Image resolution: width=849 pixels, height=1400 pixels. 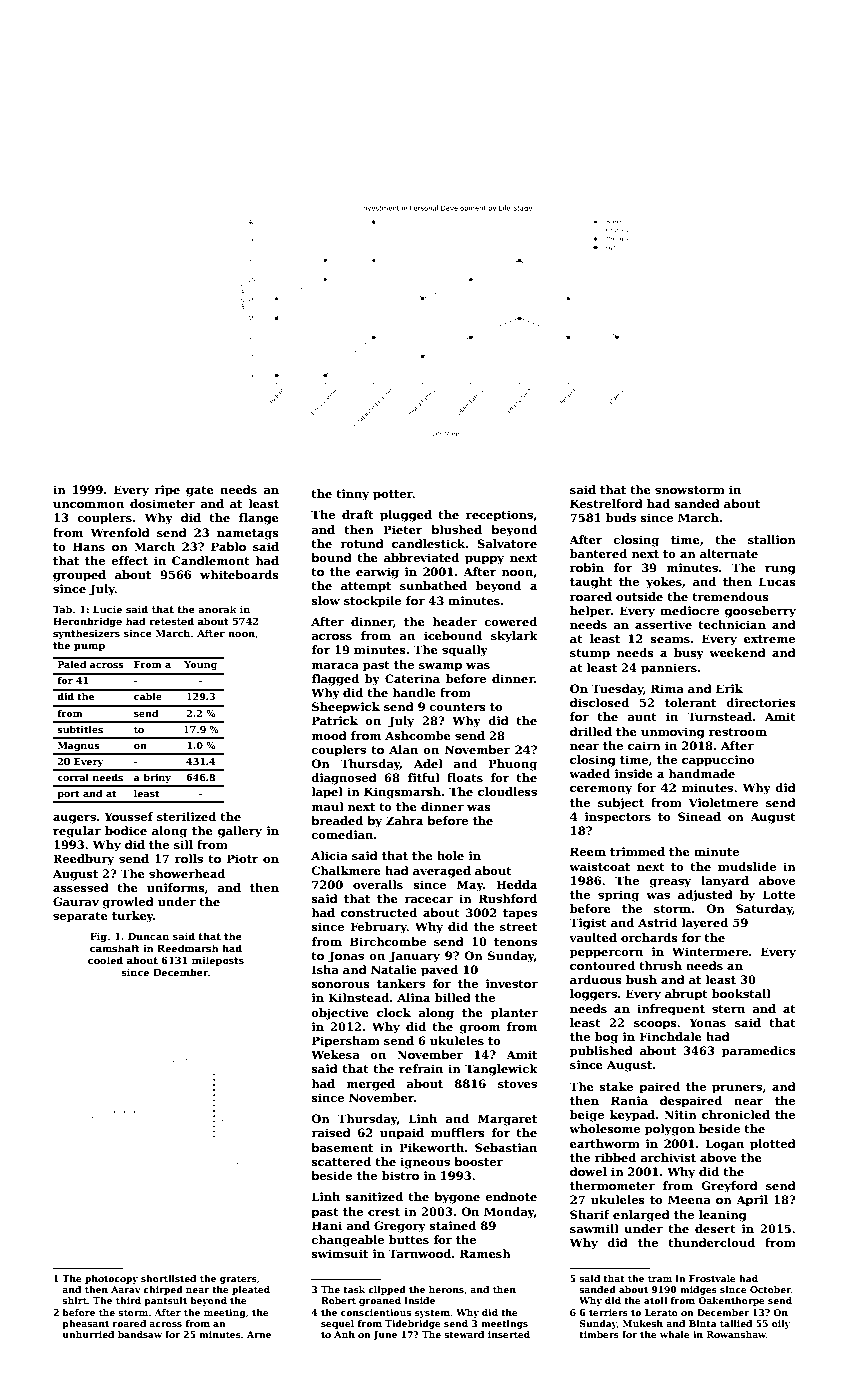 What do you see at coordinates (699, 816) in the page?
I see `Sinead` at bounding box center [699, 816].
